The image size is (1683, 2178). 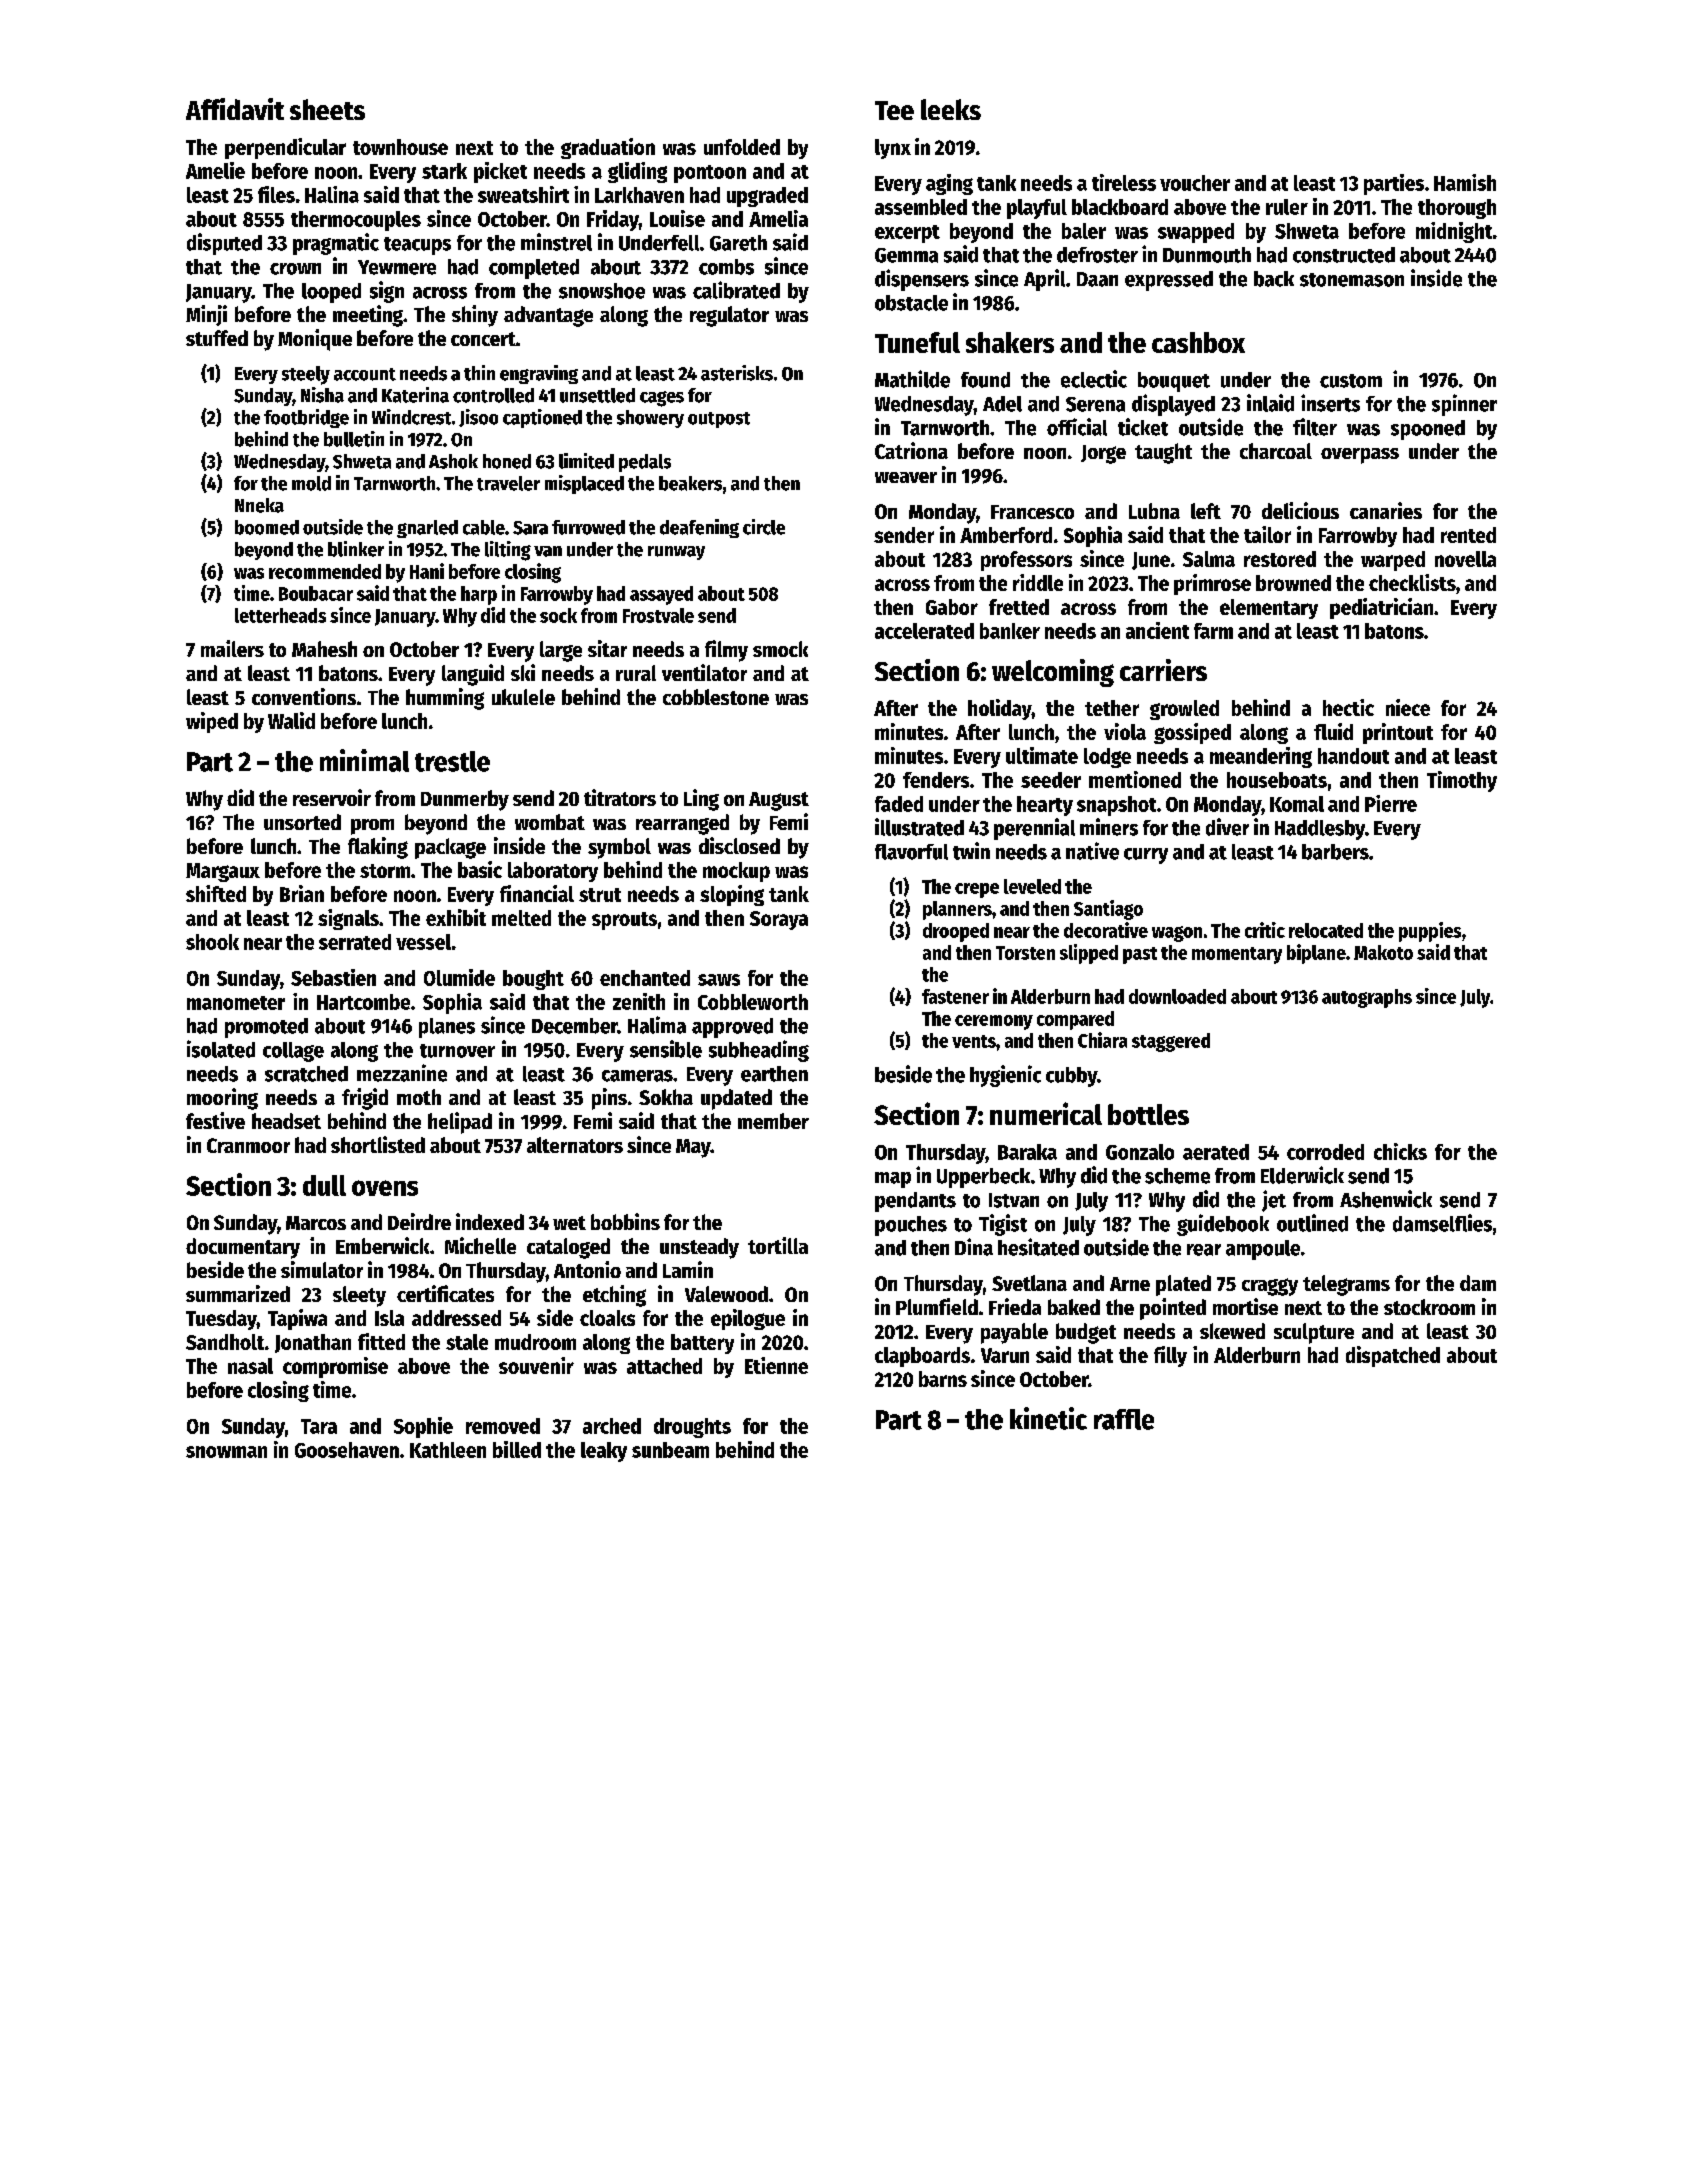 What do you see at coordinates (347, 1450) in the screenshot?
I see `Goosehaven` at bounding box center [347, 1450].
